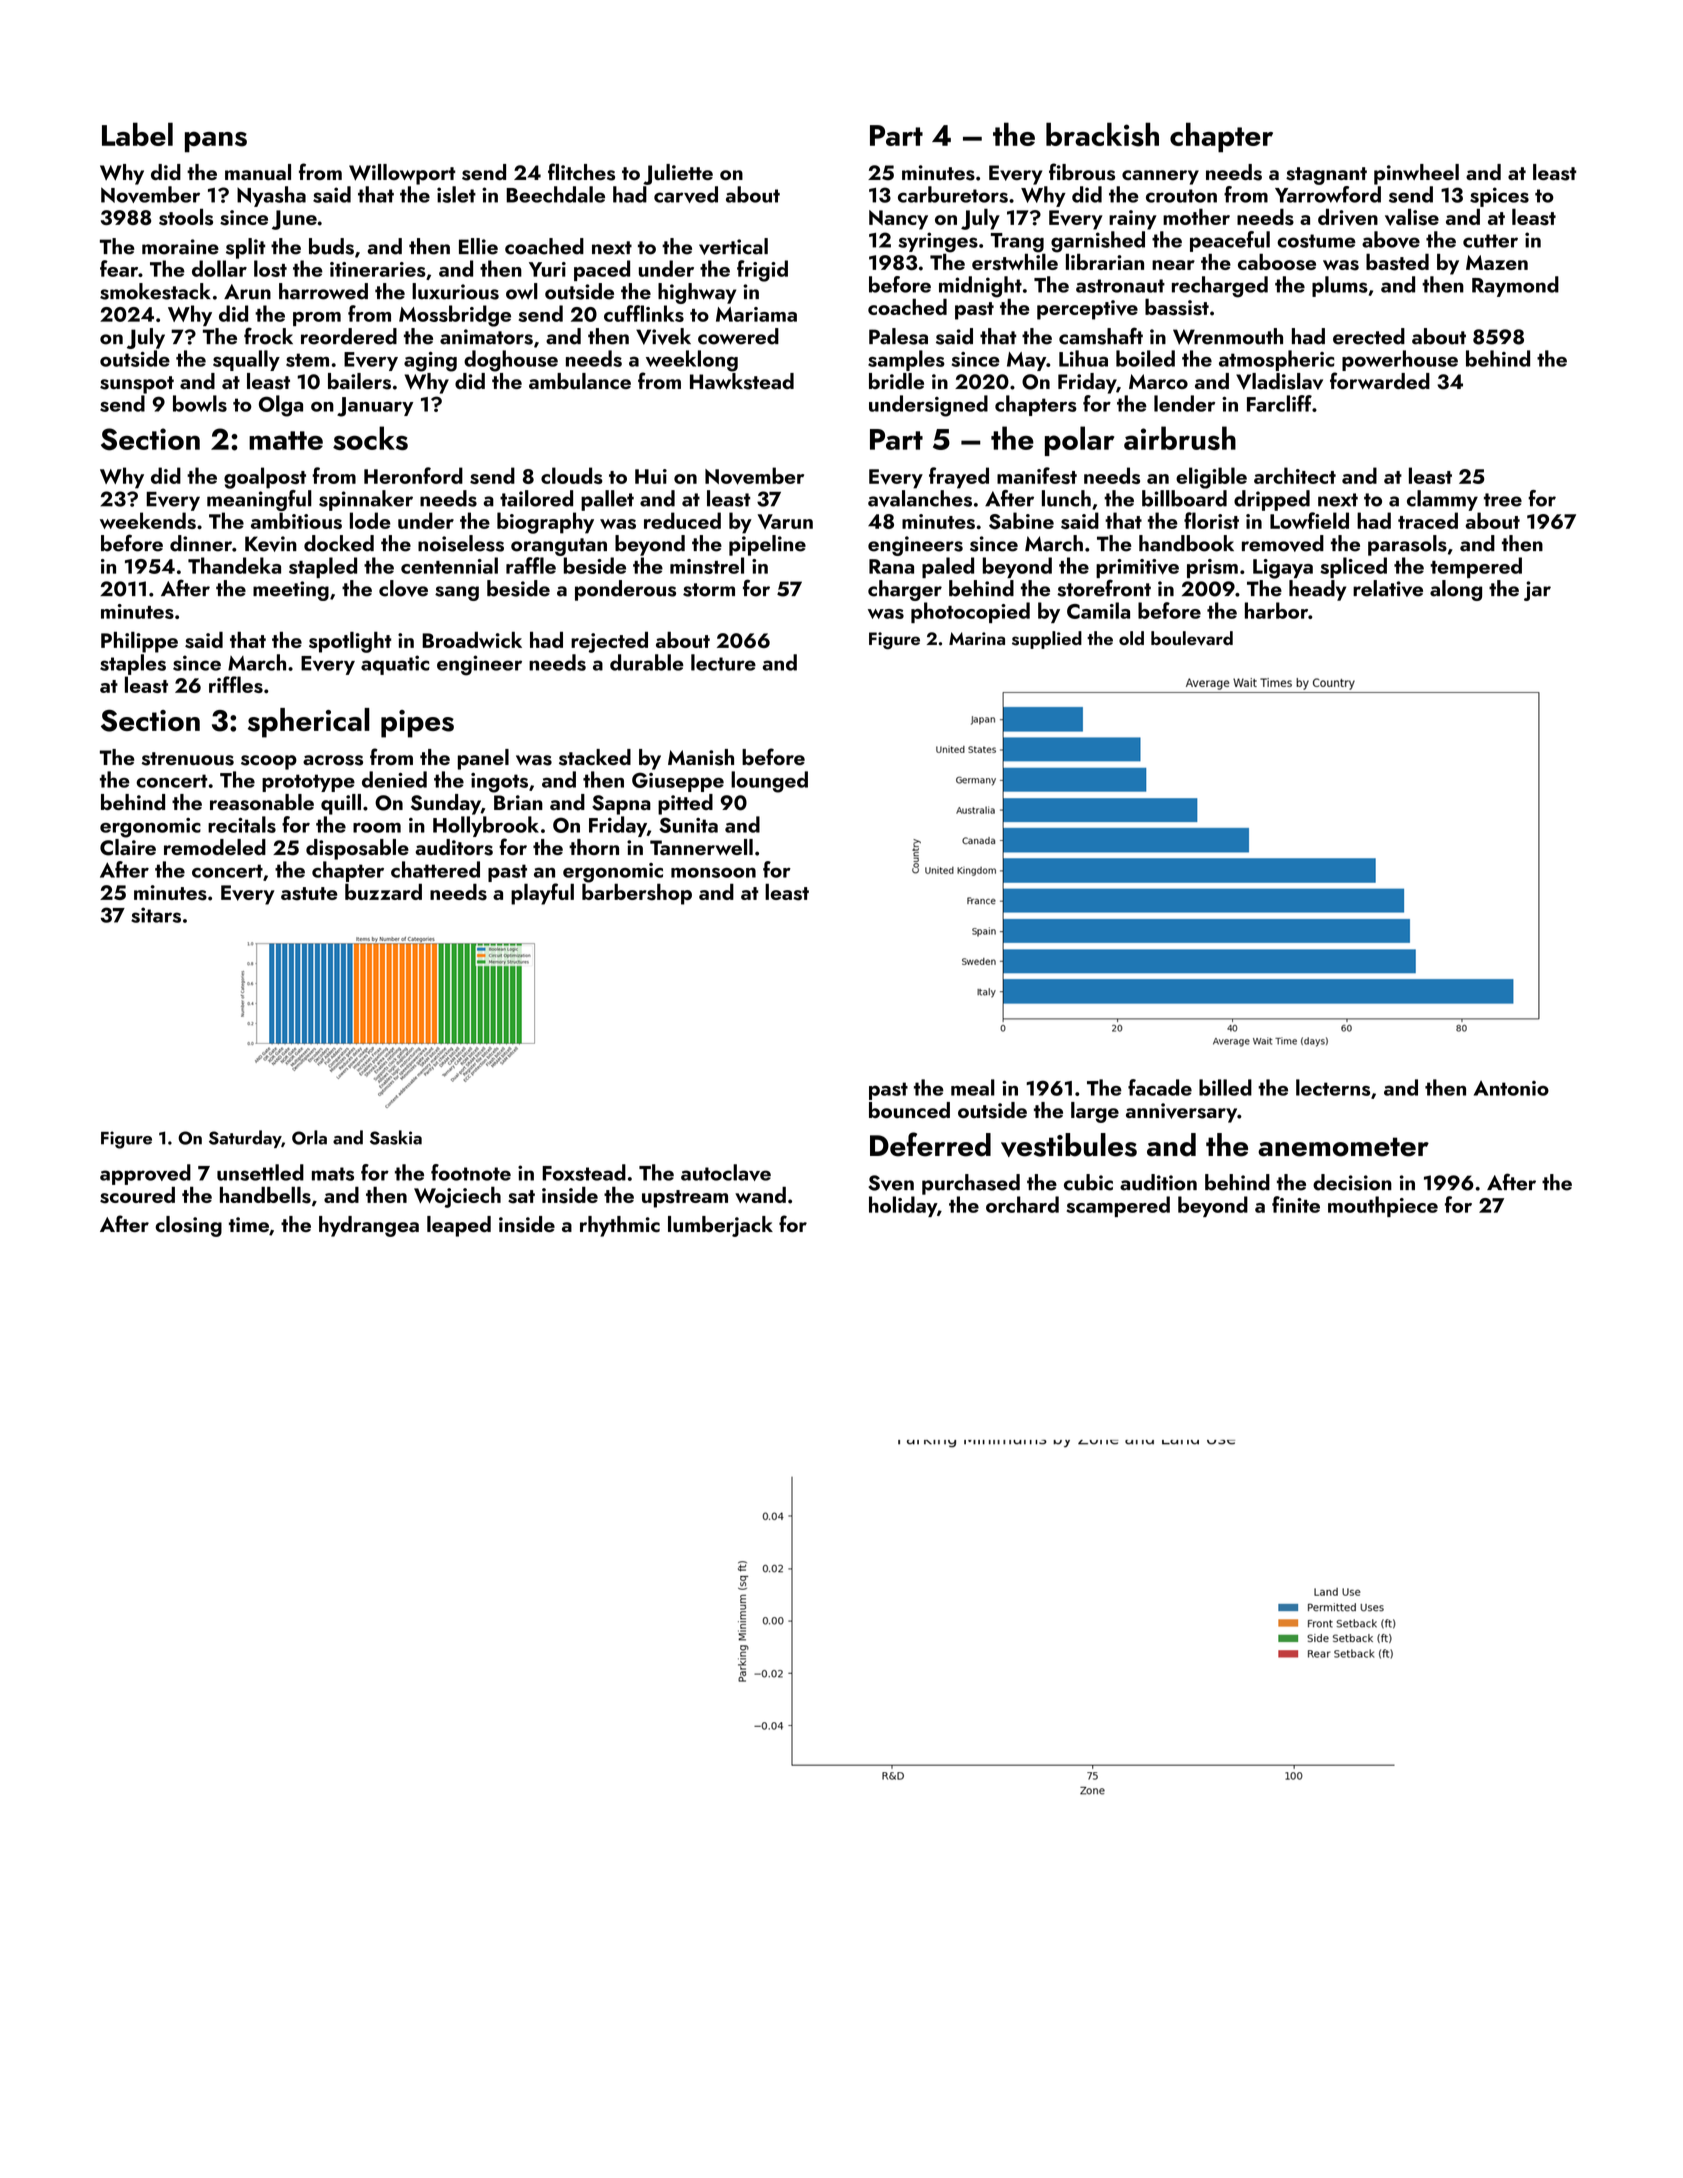 Image resolution: width=1683 pixels, height=2178 pixels. Describe the element at coordinates (896, 381) in the screenshot. I see `bridle` at that location.
